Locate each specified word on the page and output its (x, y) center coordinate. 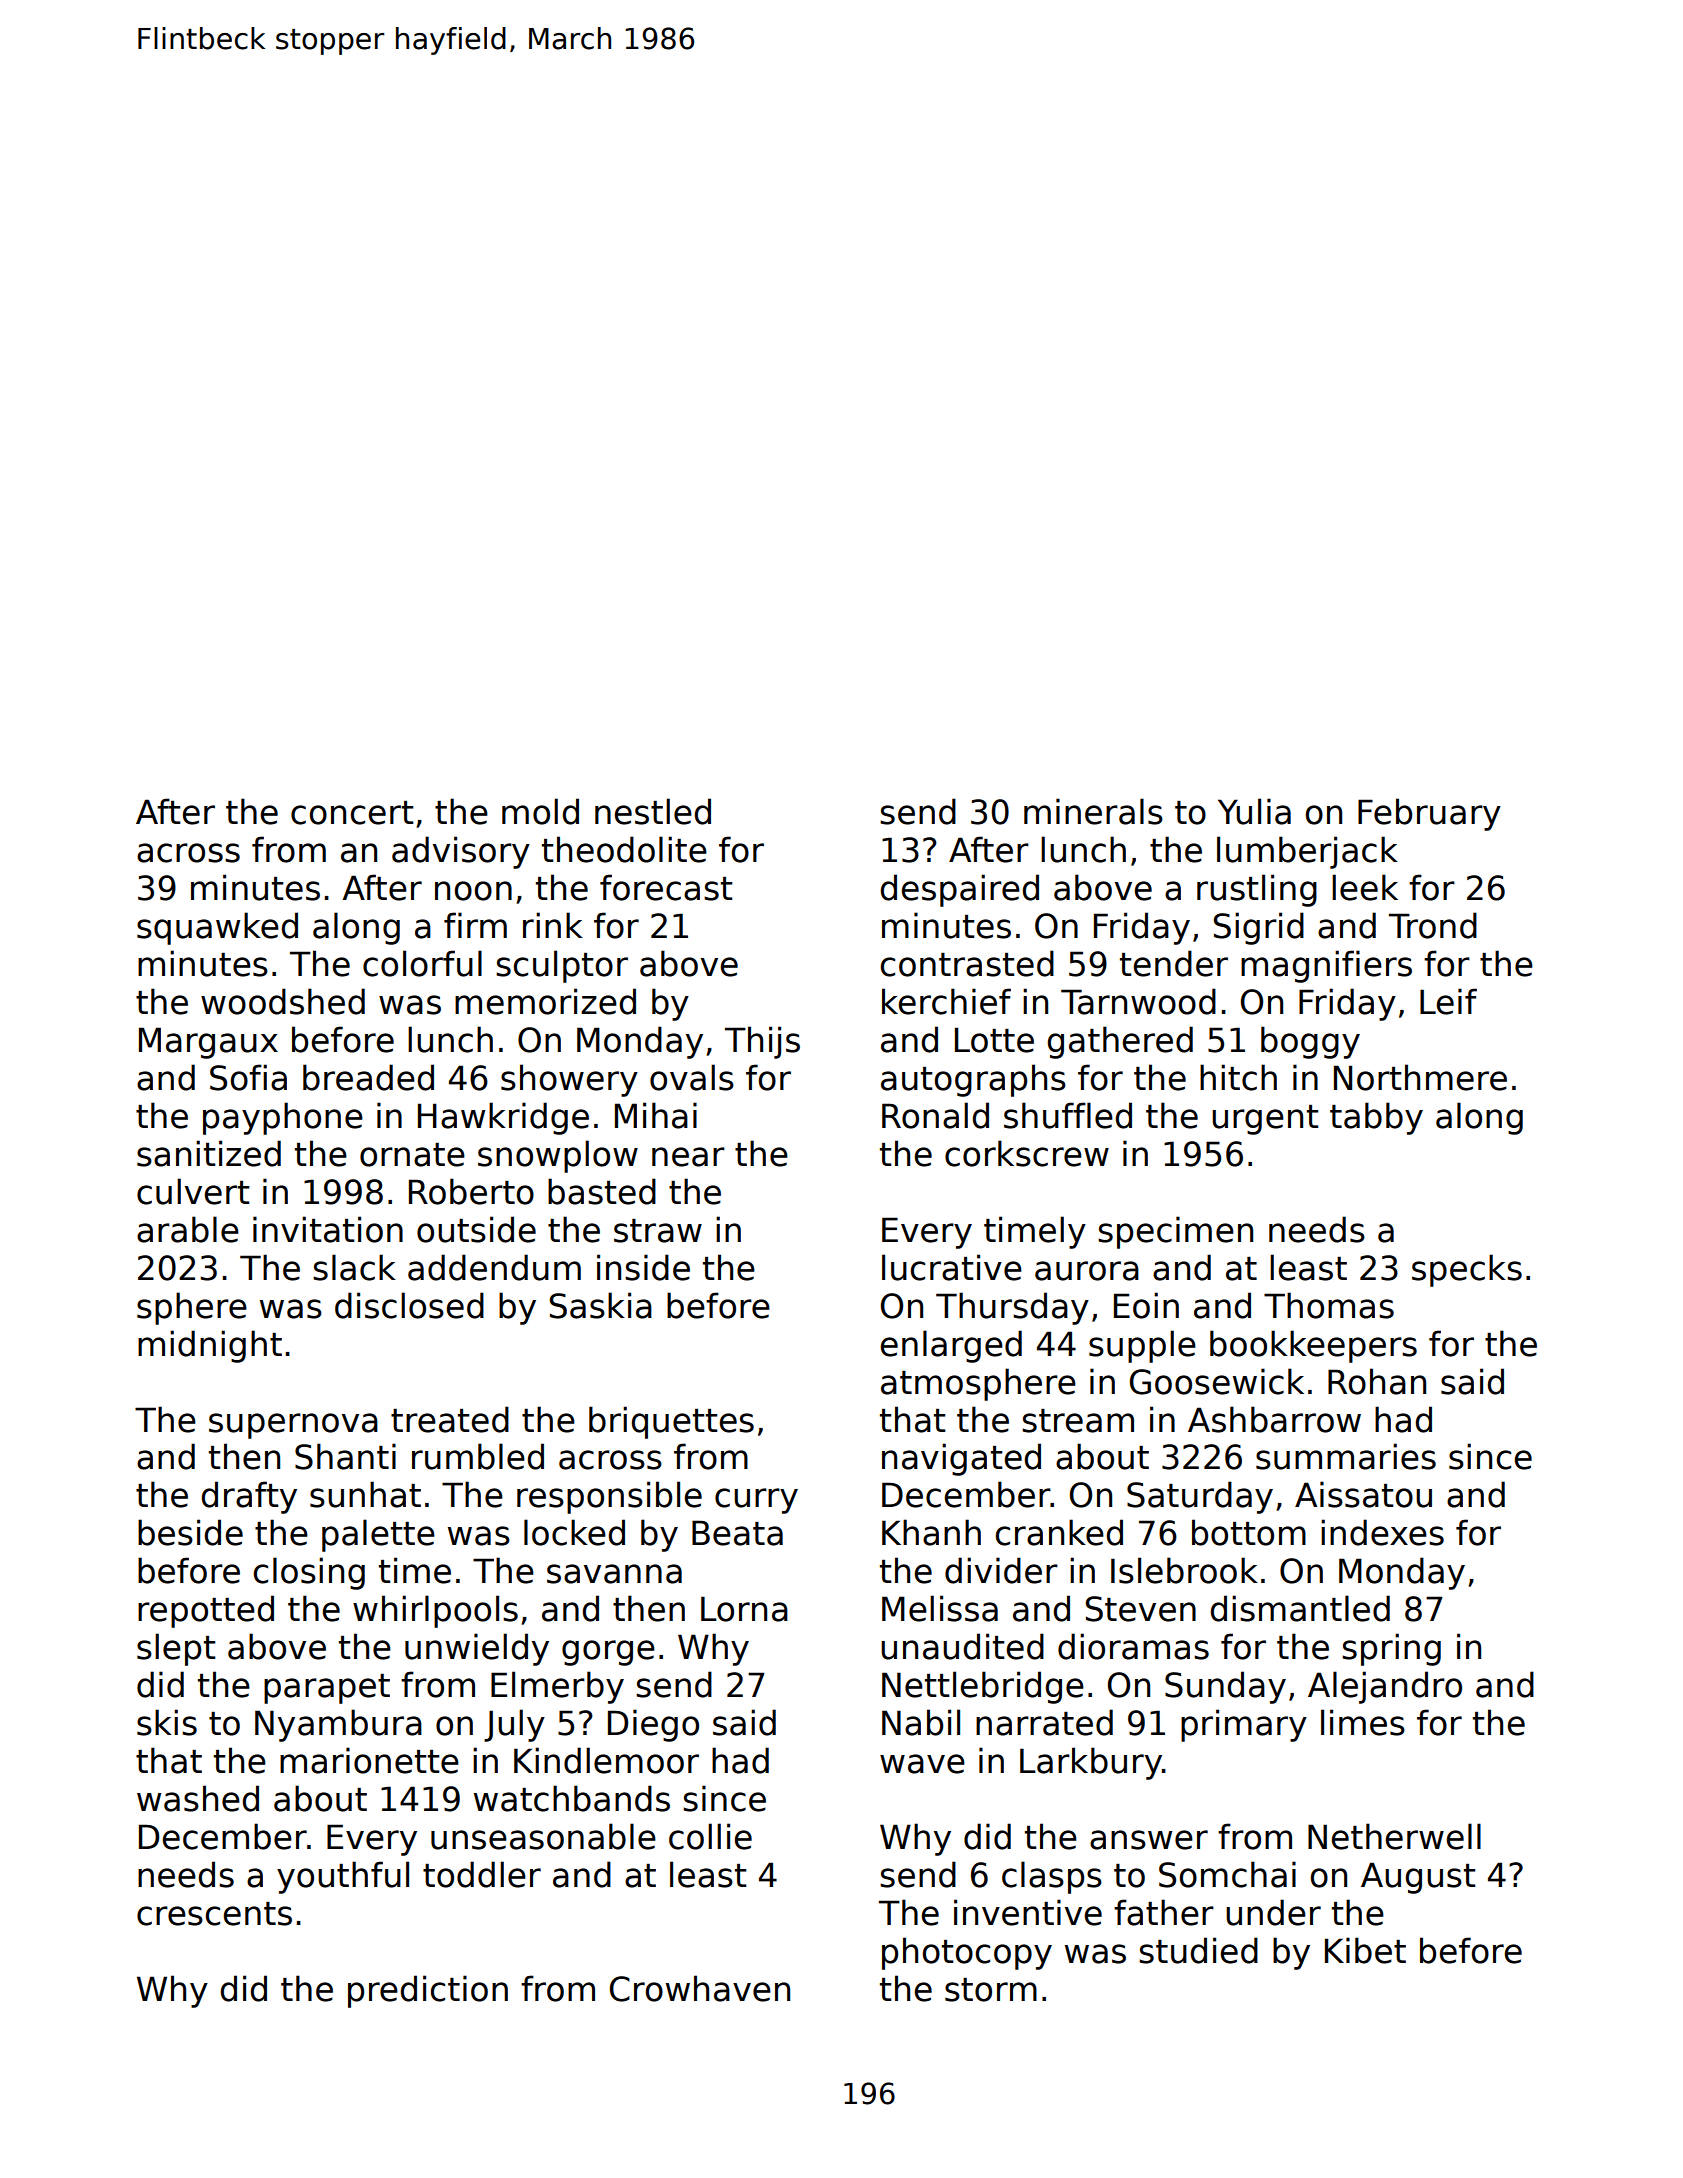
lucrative (952, 1267)
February (1429, 814)
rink (553, 925)
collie (710, 1836)
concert (352, 813)
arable (188, 1229)
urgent (1265, 1120)
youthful (343, 1877)
